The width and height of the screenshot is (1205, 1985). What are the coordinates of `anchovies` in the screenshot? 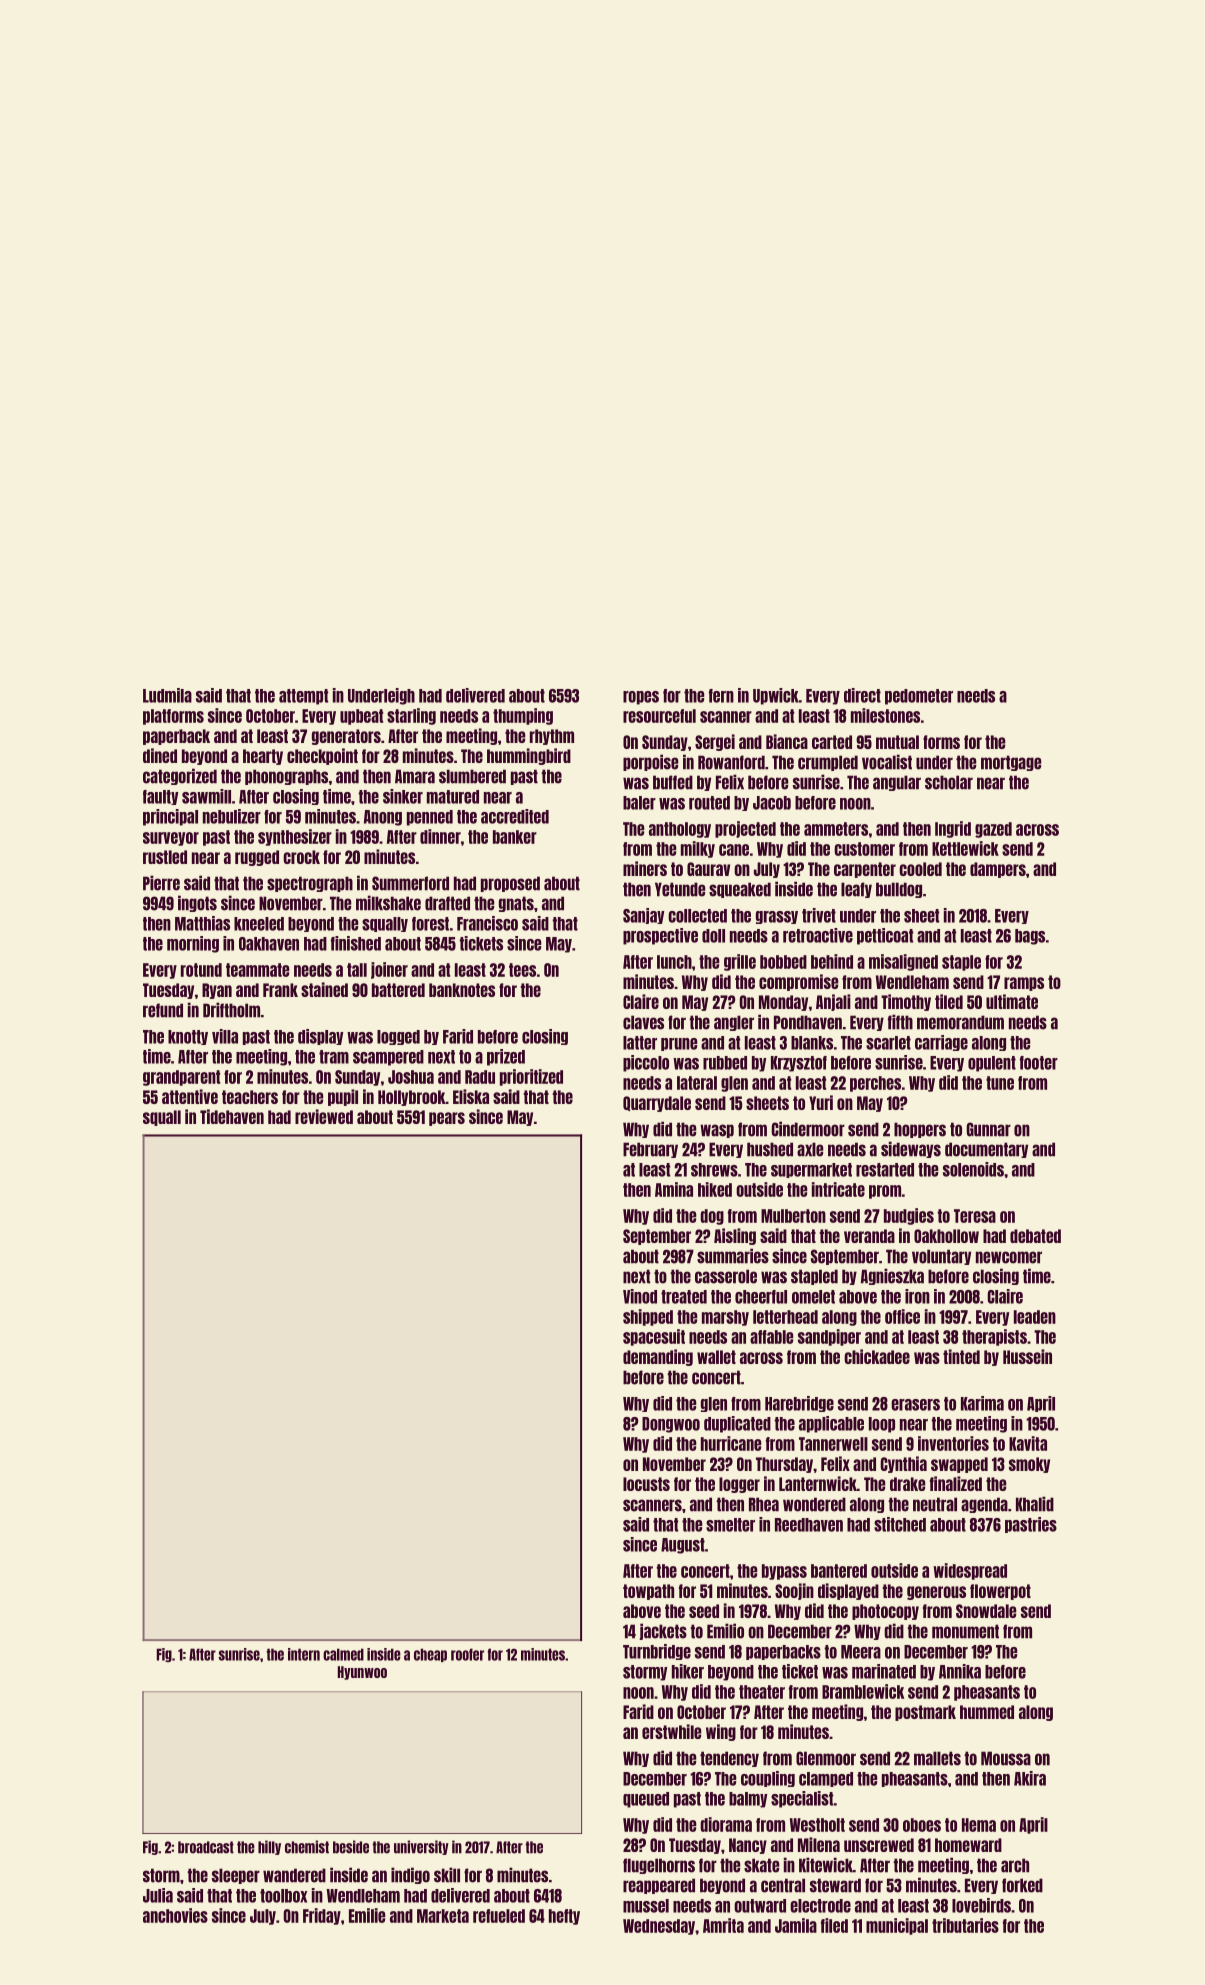 It's located at (175, 1915).
